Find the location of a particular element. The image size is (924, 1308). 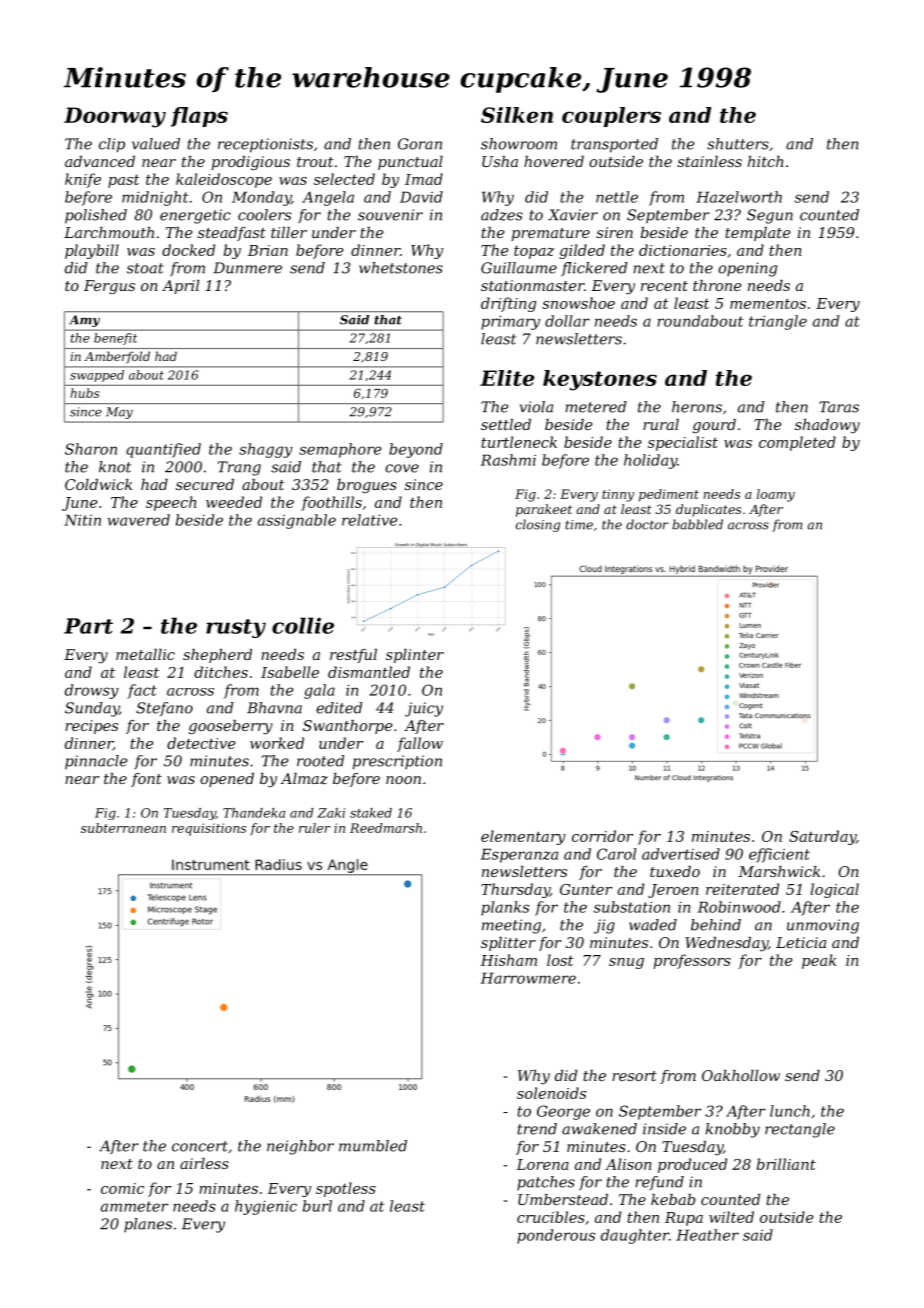

shadowy is located at coordinates (827, 426).
